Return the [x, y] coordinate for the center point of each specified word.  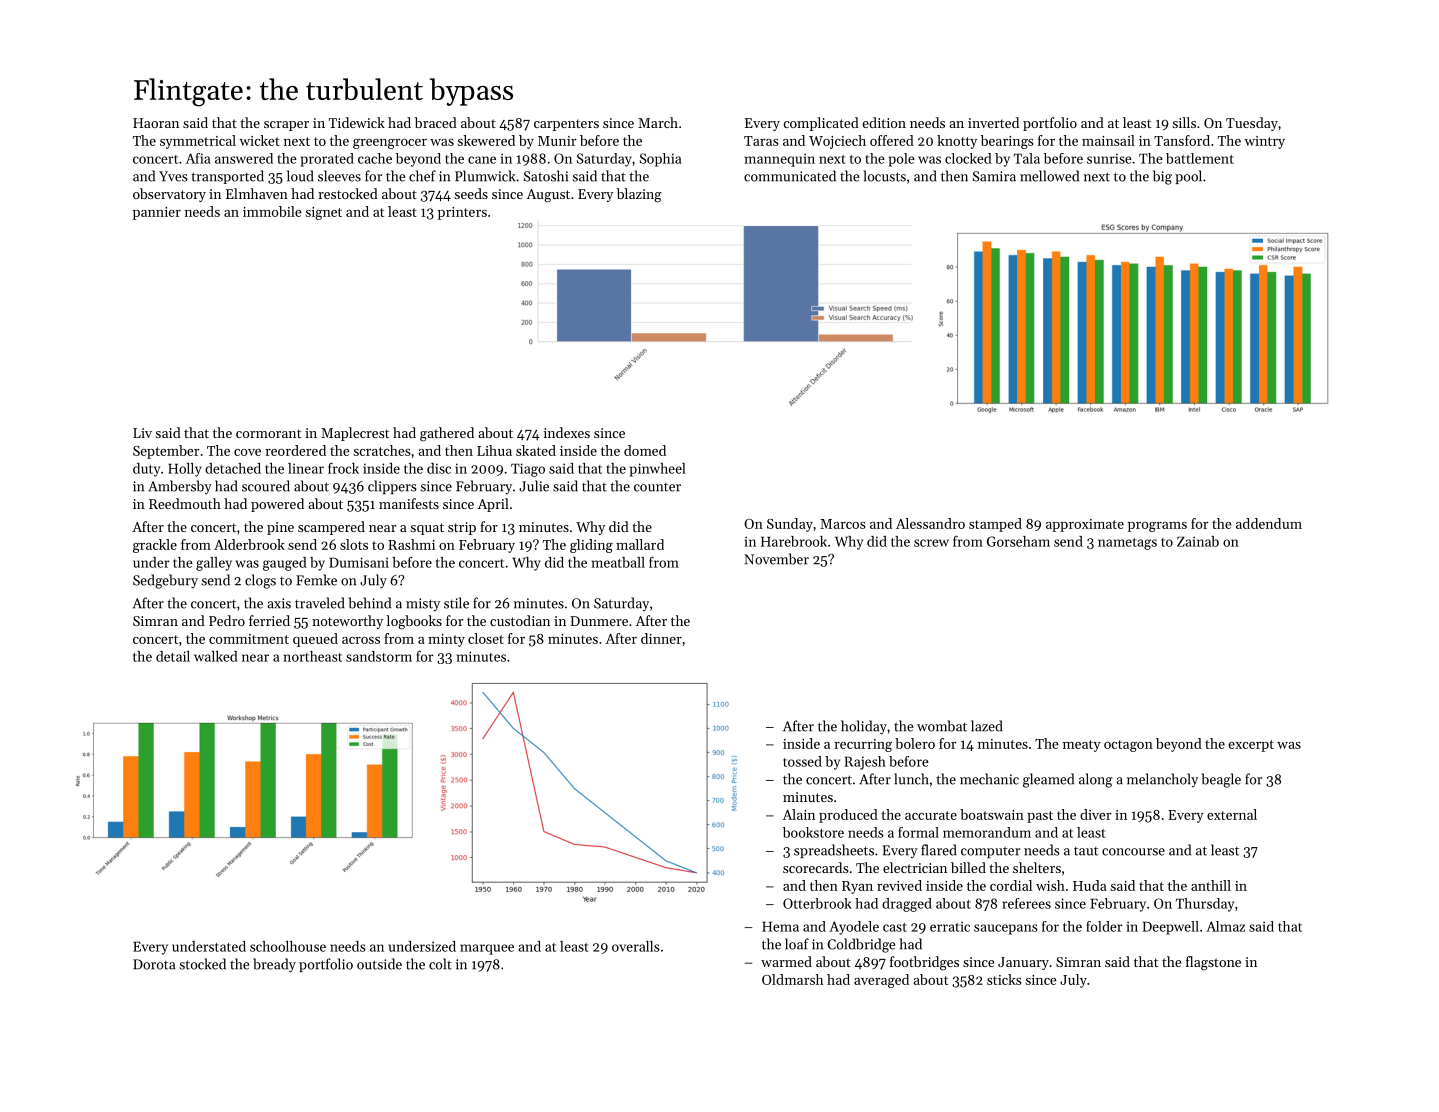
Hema [780, 926]
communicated [790, 176]
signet [324, 213]
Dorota [154, 964]
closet [486, 638]
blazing [639, 195]
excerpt [1251, 746]
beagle [1221, 780]
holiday [864, 727]
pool [1188, 177]
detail [173, 656]
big [1162, 177]
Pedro [227, 620]
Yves [173, 176]
